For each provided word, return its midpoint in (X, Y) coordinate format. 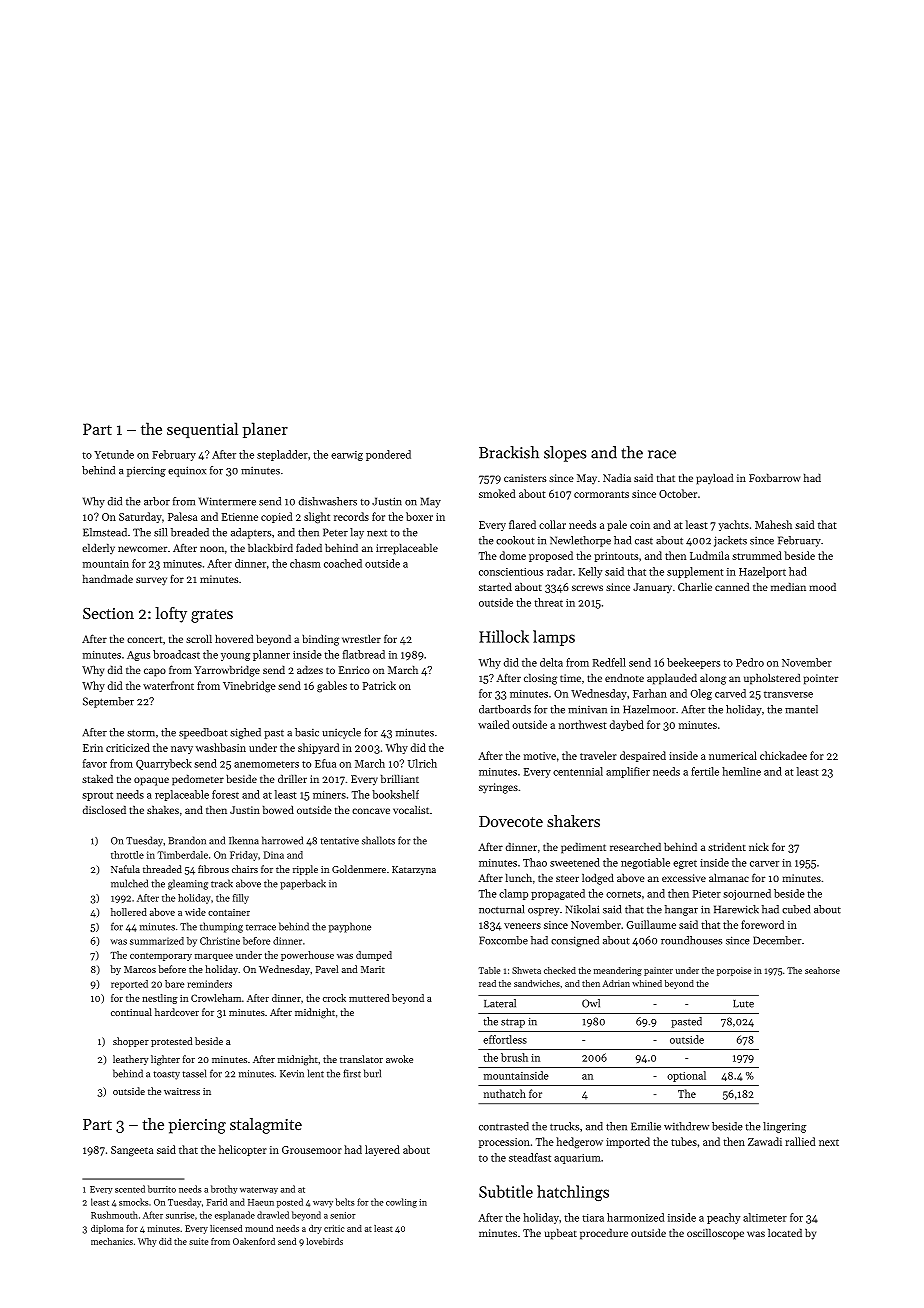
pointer (821, 679)
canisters (525, 478)
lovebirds (325, 1241)
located (785, 1233)
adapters (251, 533)
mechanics (112, 1241)
